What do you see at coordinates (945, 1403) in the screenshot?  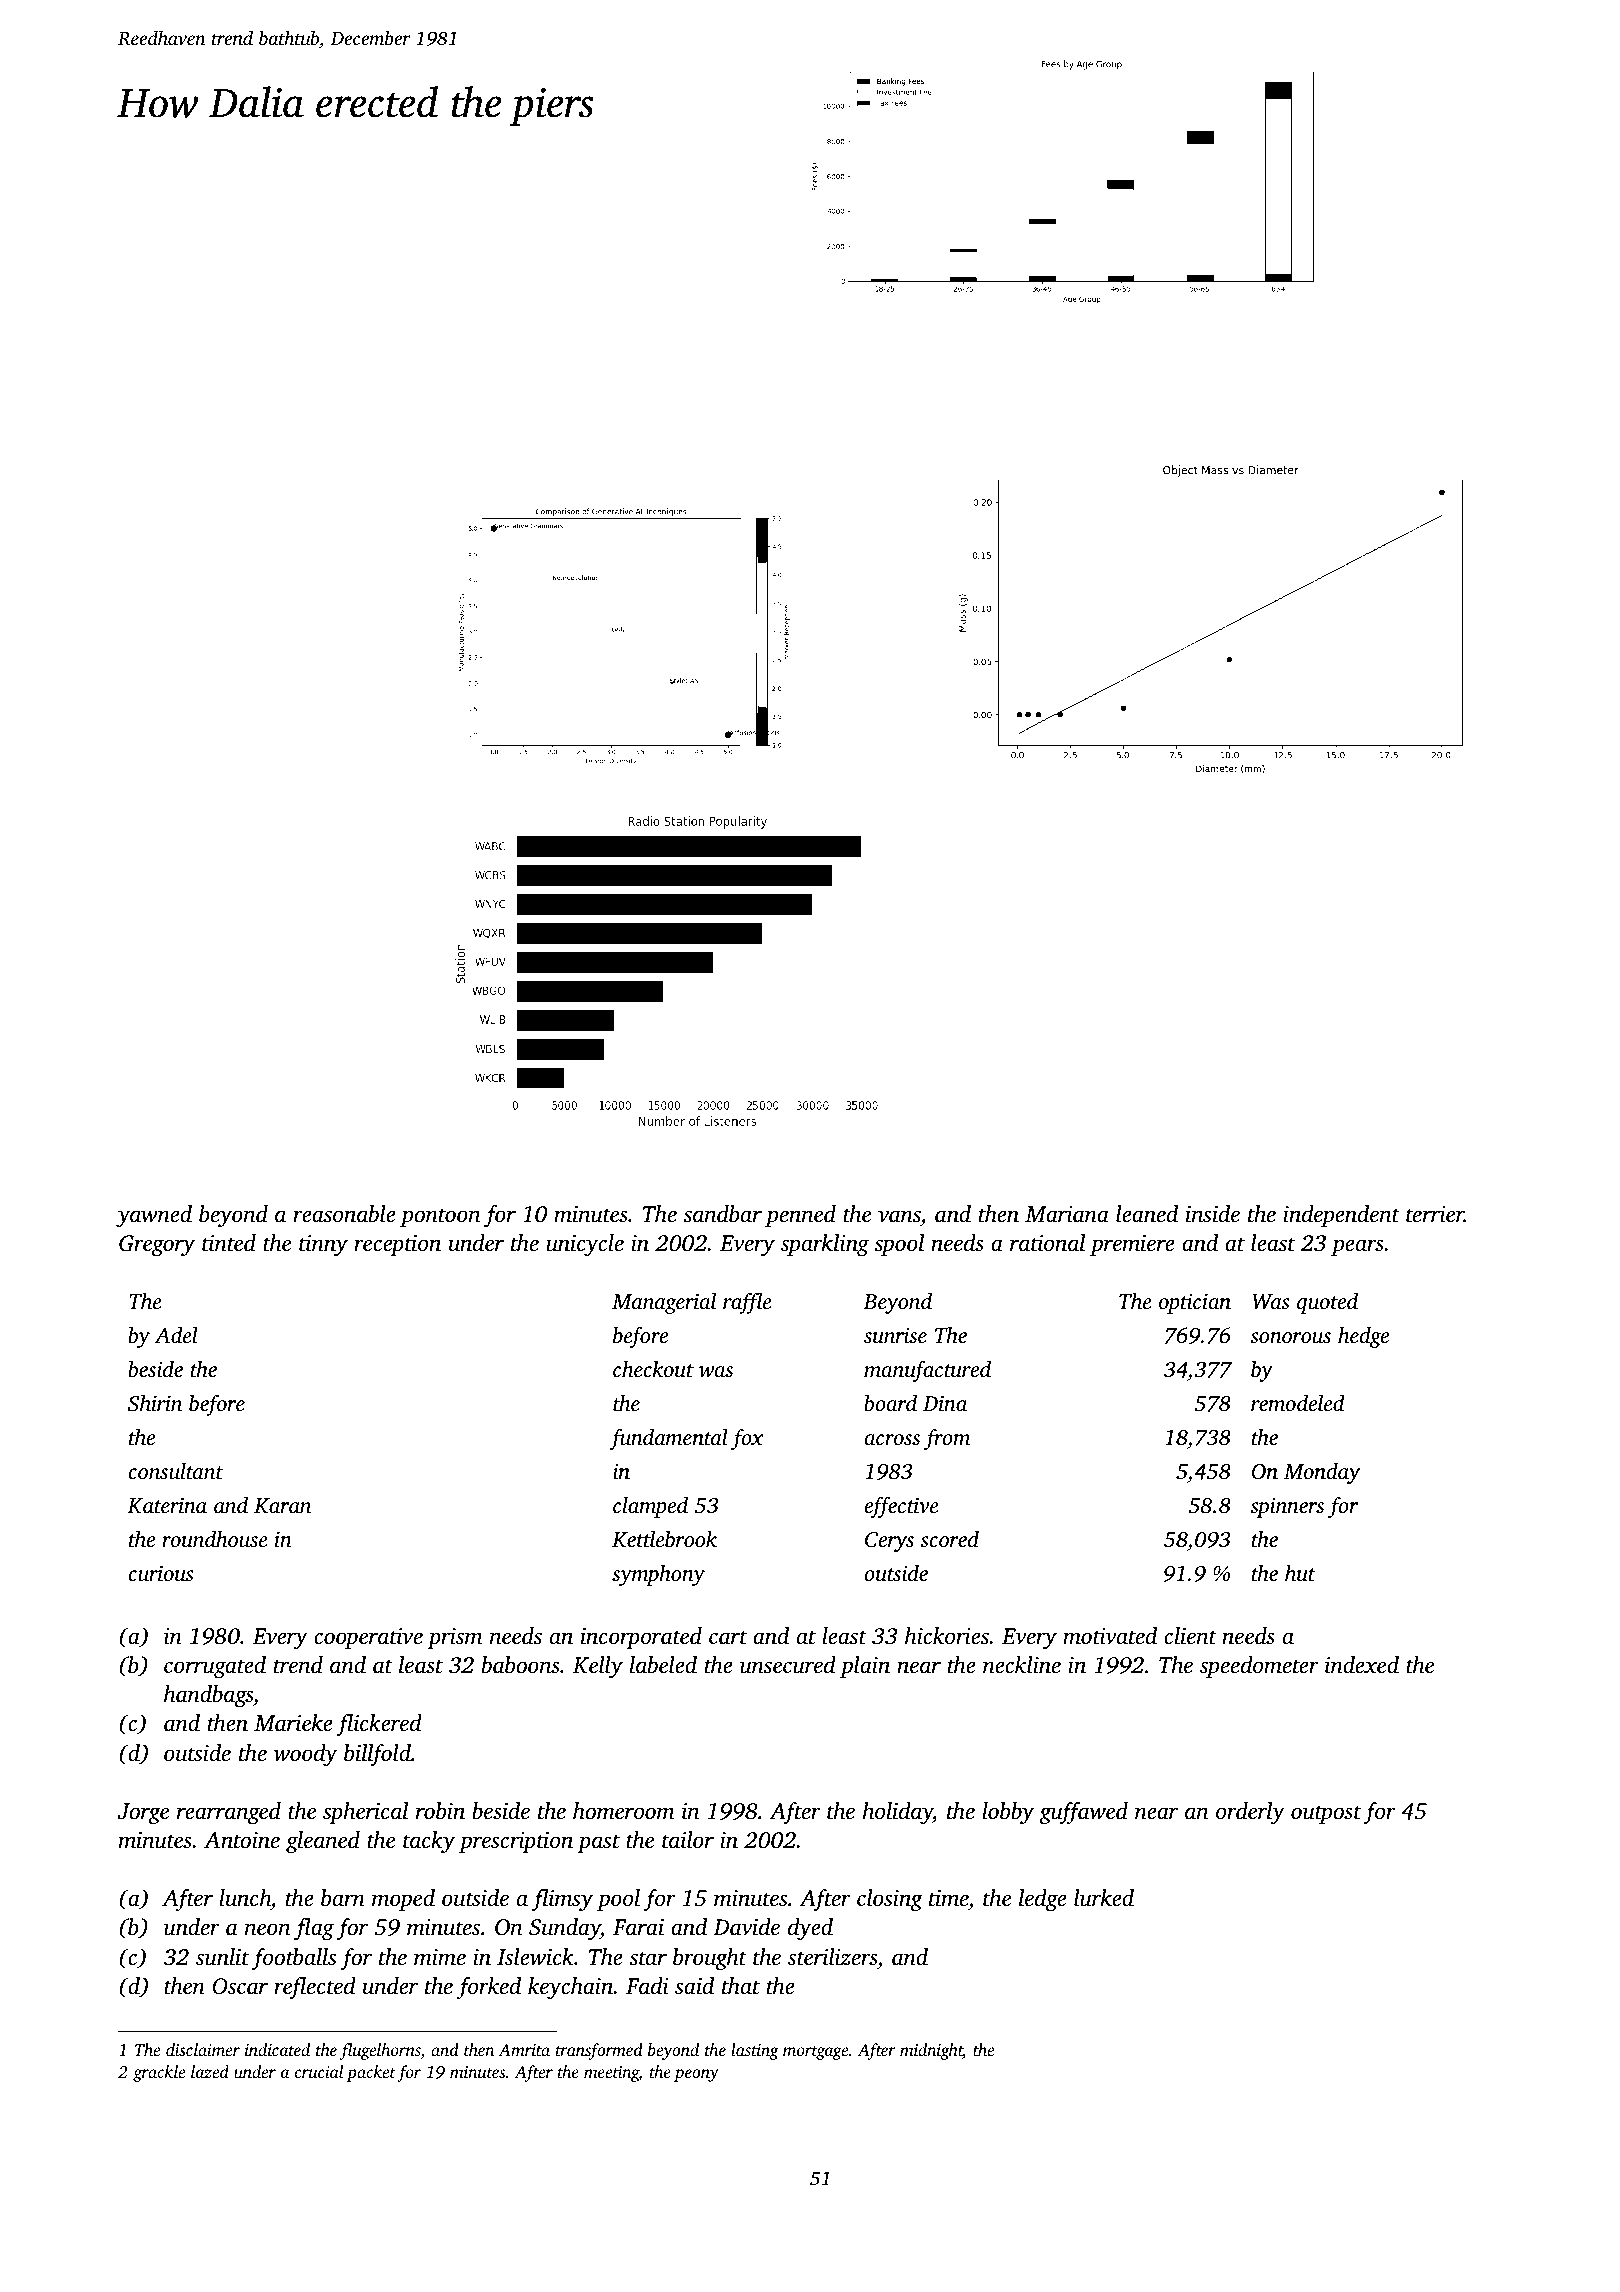 I see `Dina` at bounding box center [945, 1403].
